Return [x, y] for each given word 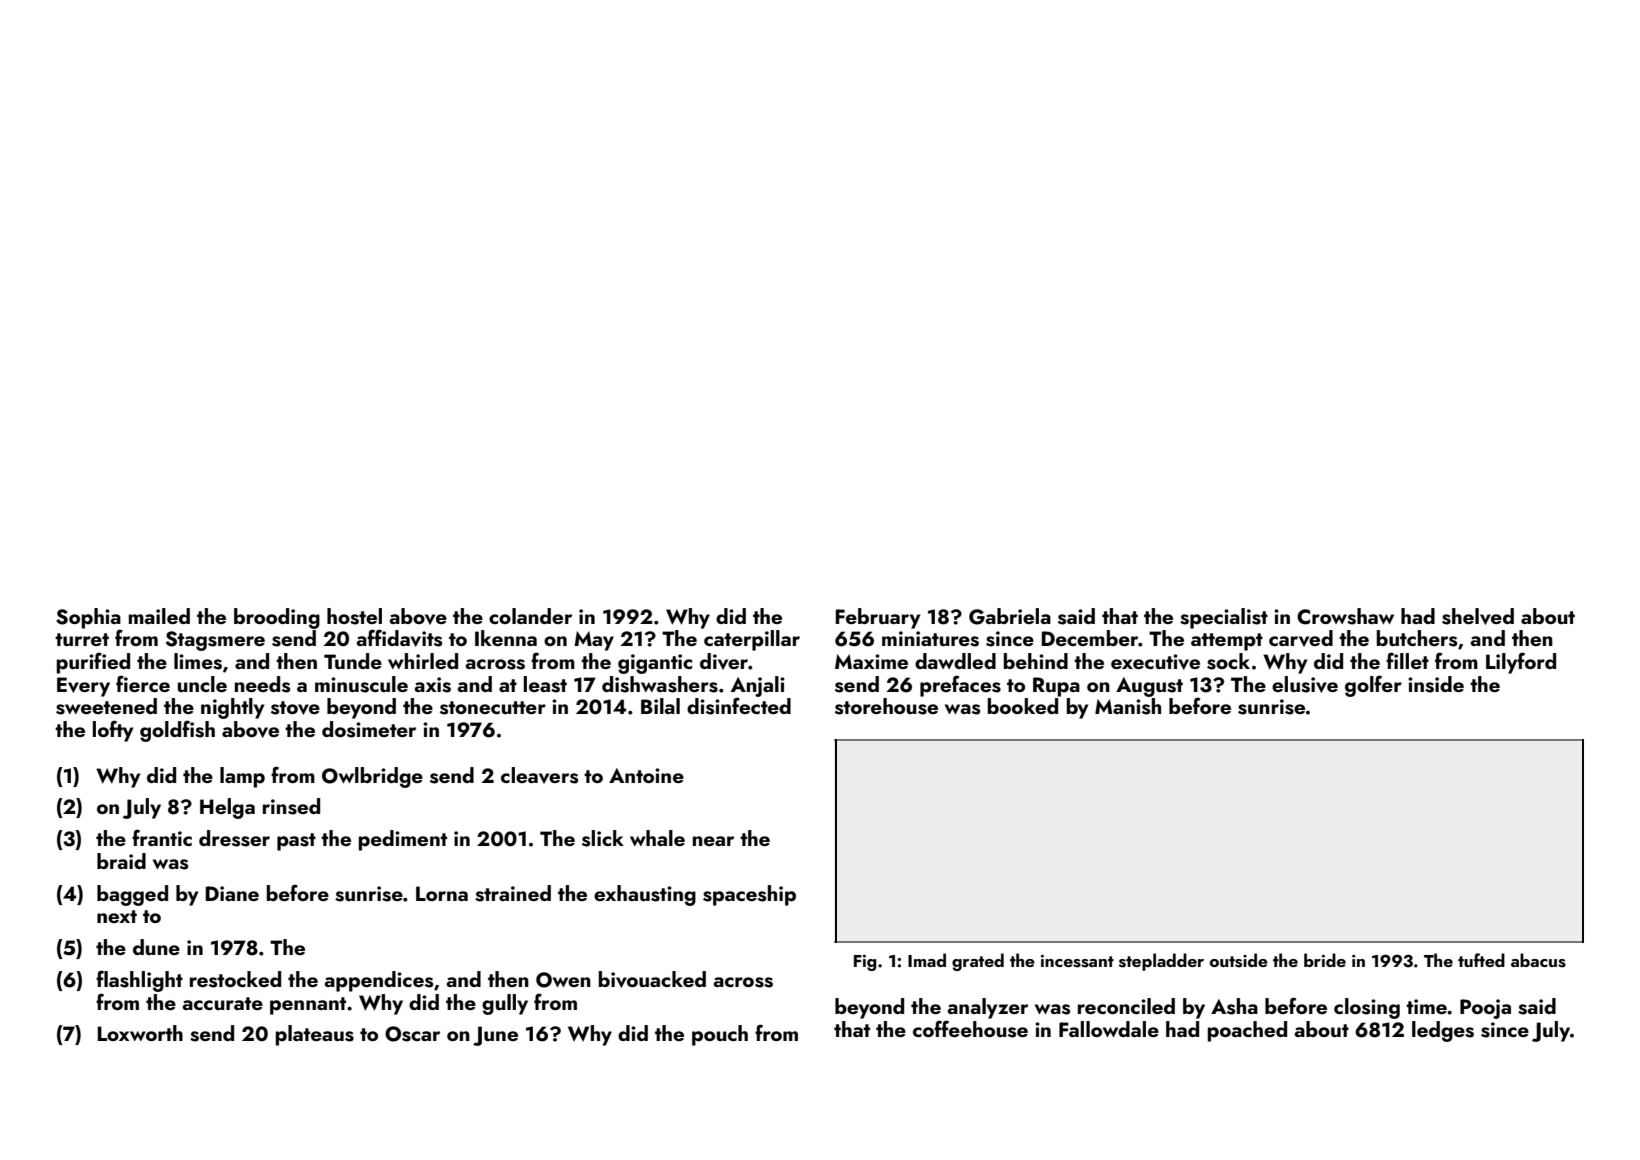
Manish [1128, 706]
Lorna [442, 893]
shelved [1478, 616]
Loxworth [140, 1033]
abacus [1538, 960]
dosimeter [369, 729]
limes [198, 661]
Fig [865, 963]
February [877, 618]
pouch [720, 1035]
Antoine [646, 775]
